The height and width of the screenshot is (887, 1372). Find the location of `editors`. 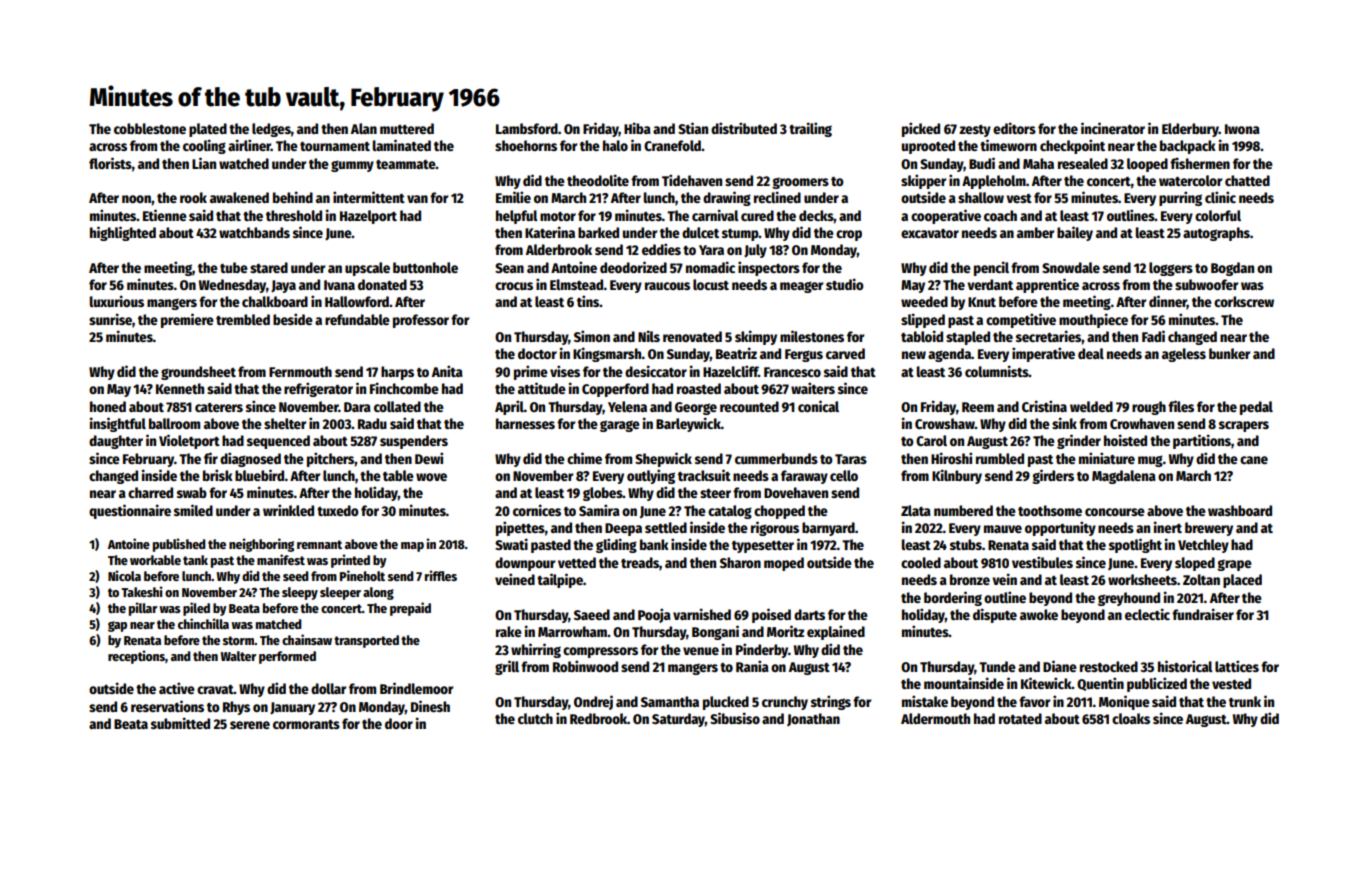

editors is located at coordinates (1014, 128).
